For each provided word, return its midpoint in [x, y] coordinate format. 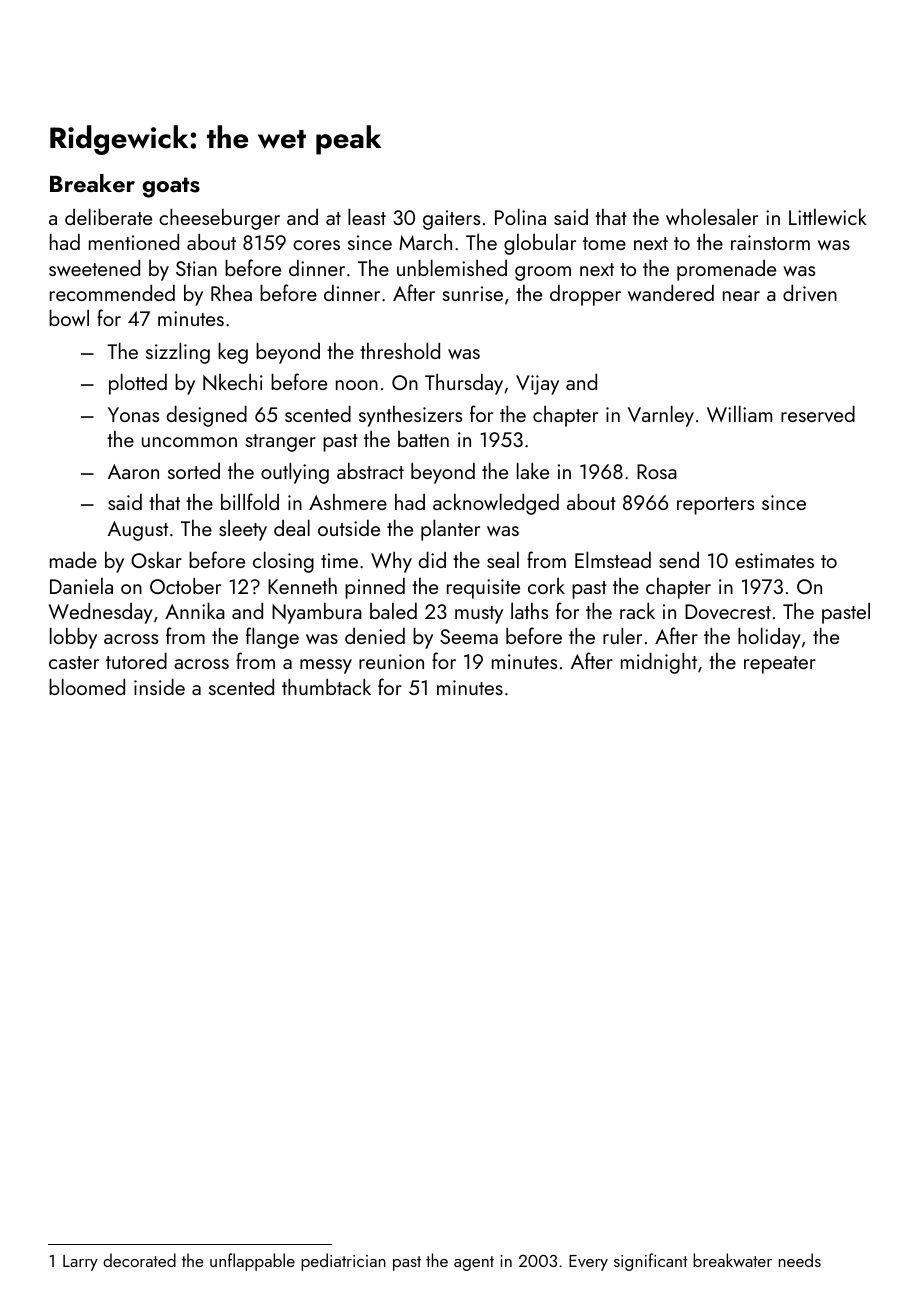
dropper [585, 295]
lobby [73, 638]
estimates [774, 560]
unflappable [252, 1262]
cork [546, 586]
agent [474, 1263]
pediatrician [343, 1262]
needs [800, 1260]
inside [159, 686]
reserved [818, 413]
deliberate [108, 216]
